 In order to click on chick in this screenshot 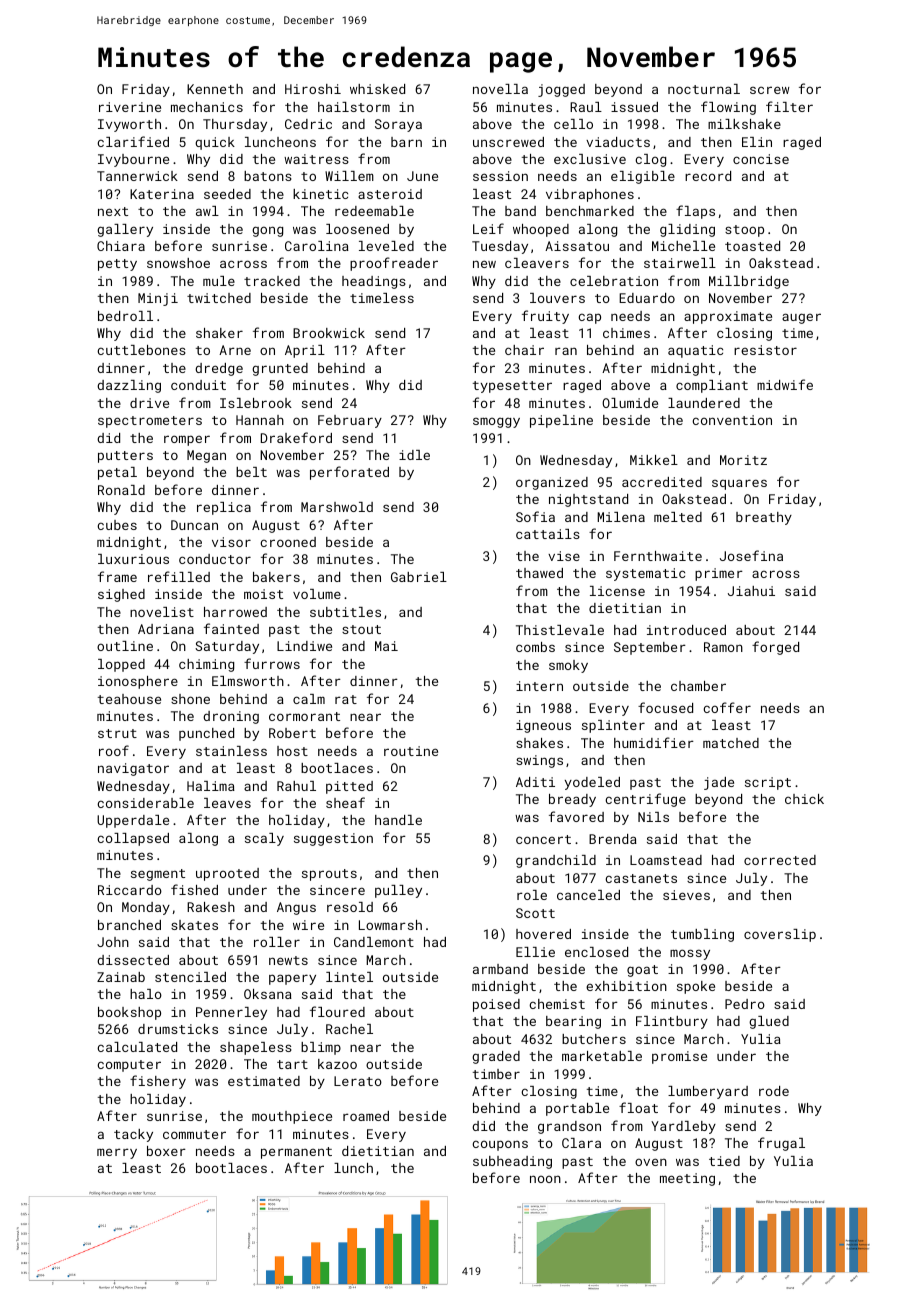, I will do `click(804, 799)`.
